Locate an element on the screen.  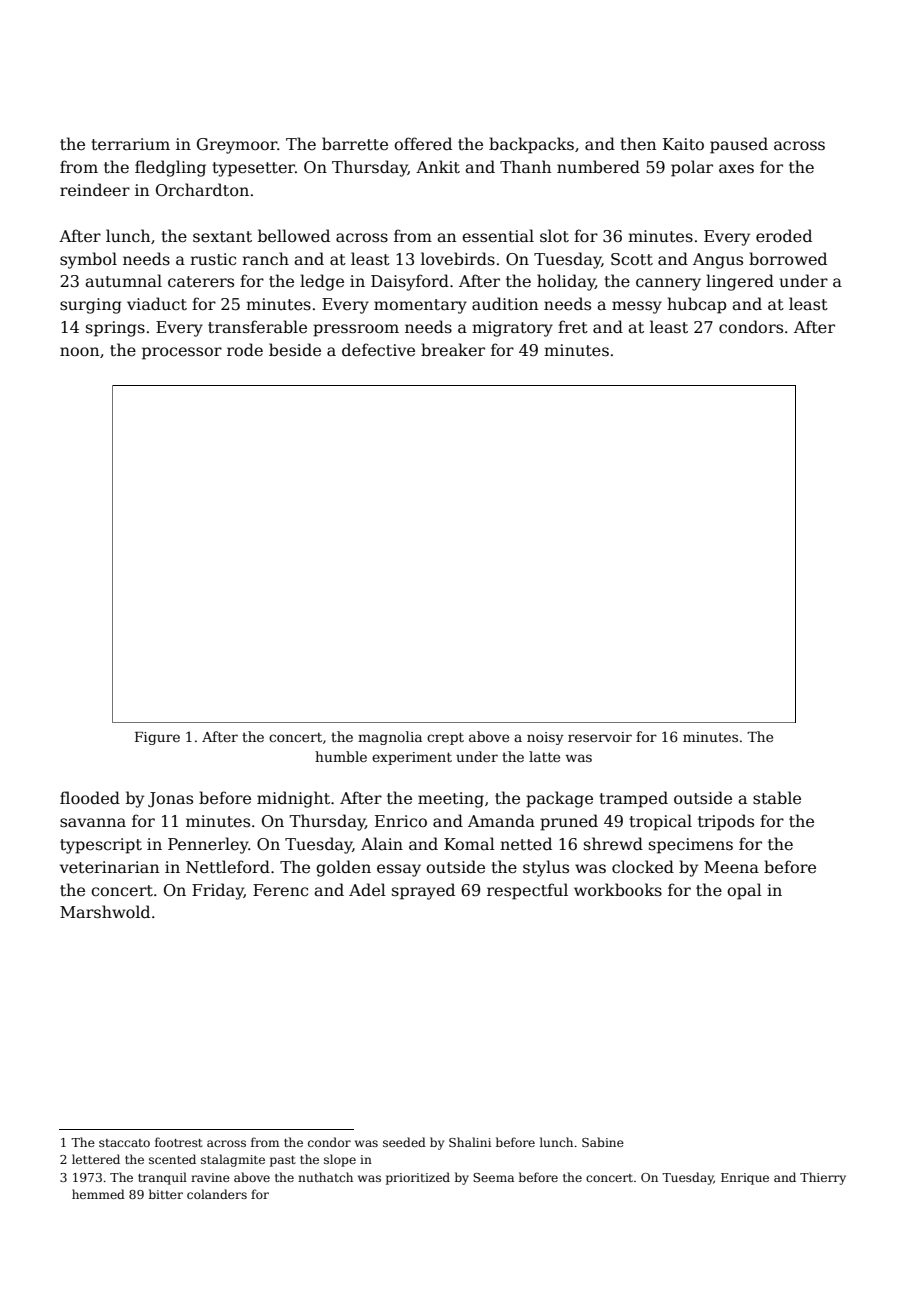
Scott is located at coordinates (632, 259).
